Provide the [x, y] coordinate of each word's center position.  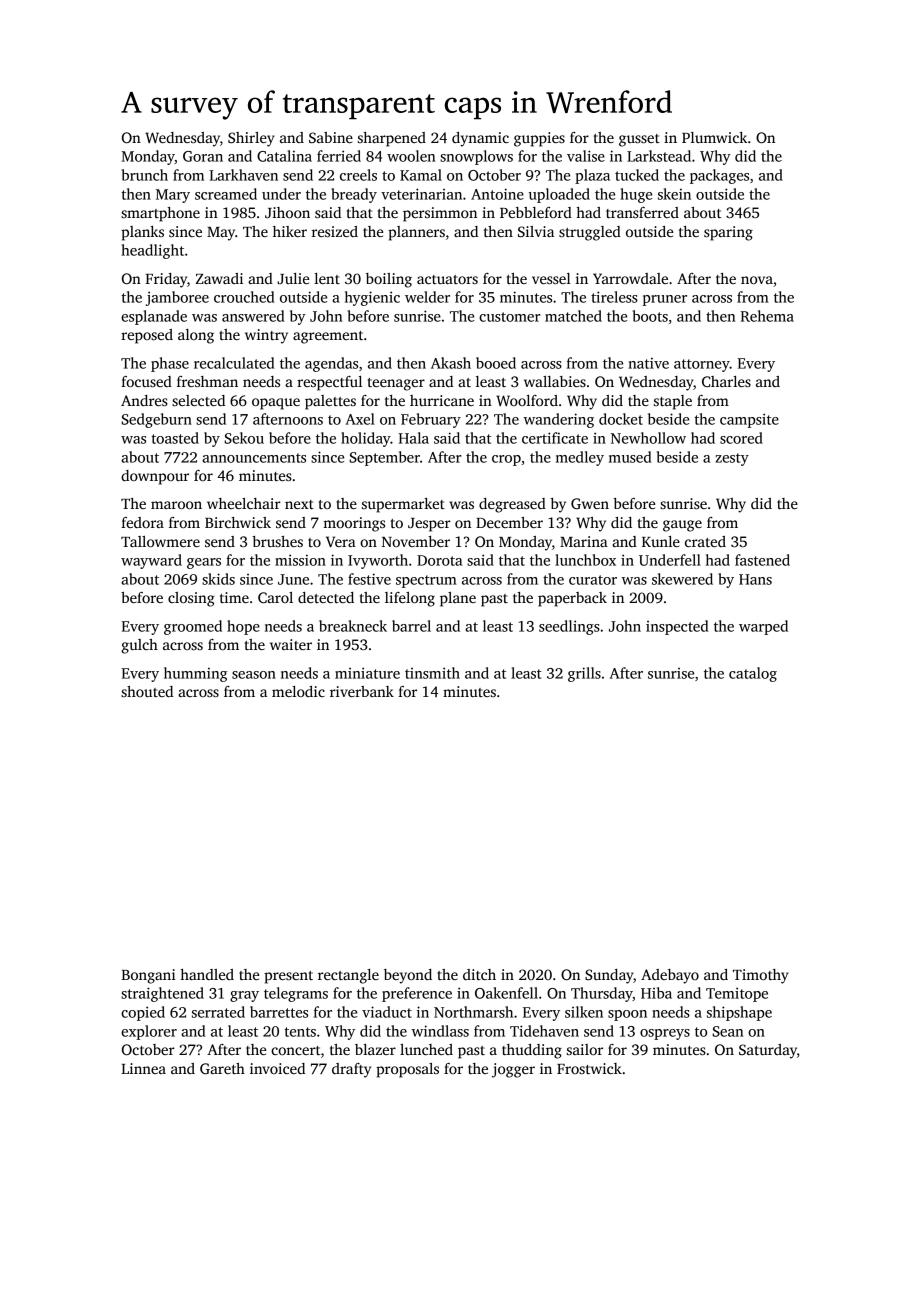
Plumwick [714, 137]
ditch [479, 974]
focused [146, 381]
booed [496, 363]
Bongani [149, 976]
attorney [702, 365]
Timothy [761, 976]
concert [296, 1050]
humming [195, 674]
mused [630, 457]
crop [506, 460]
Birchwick [238, 522]
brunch [145, 175]
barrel [411, 626]
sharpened [392, 139]
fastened [762, 560]
